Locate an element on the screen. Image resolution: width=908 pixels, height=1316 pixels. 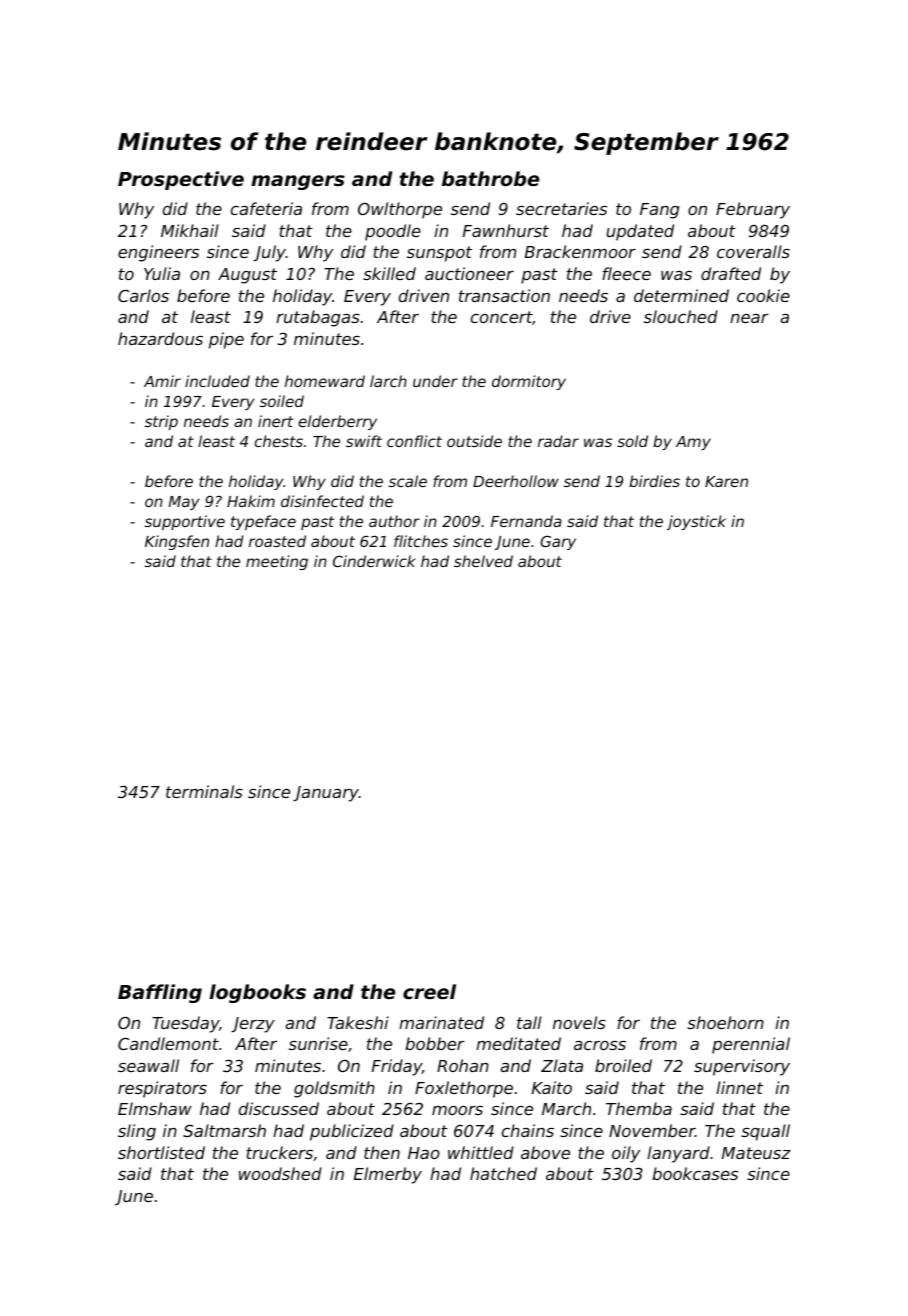
Saltmarsh is located at coordinates (224, 1130).
